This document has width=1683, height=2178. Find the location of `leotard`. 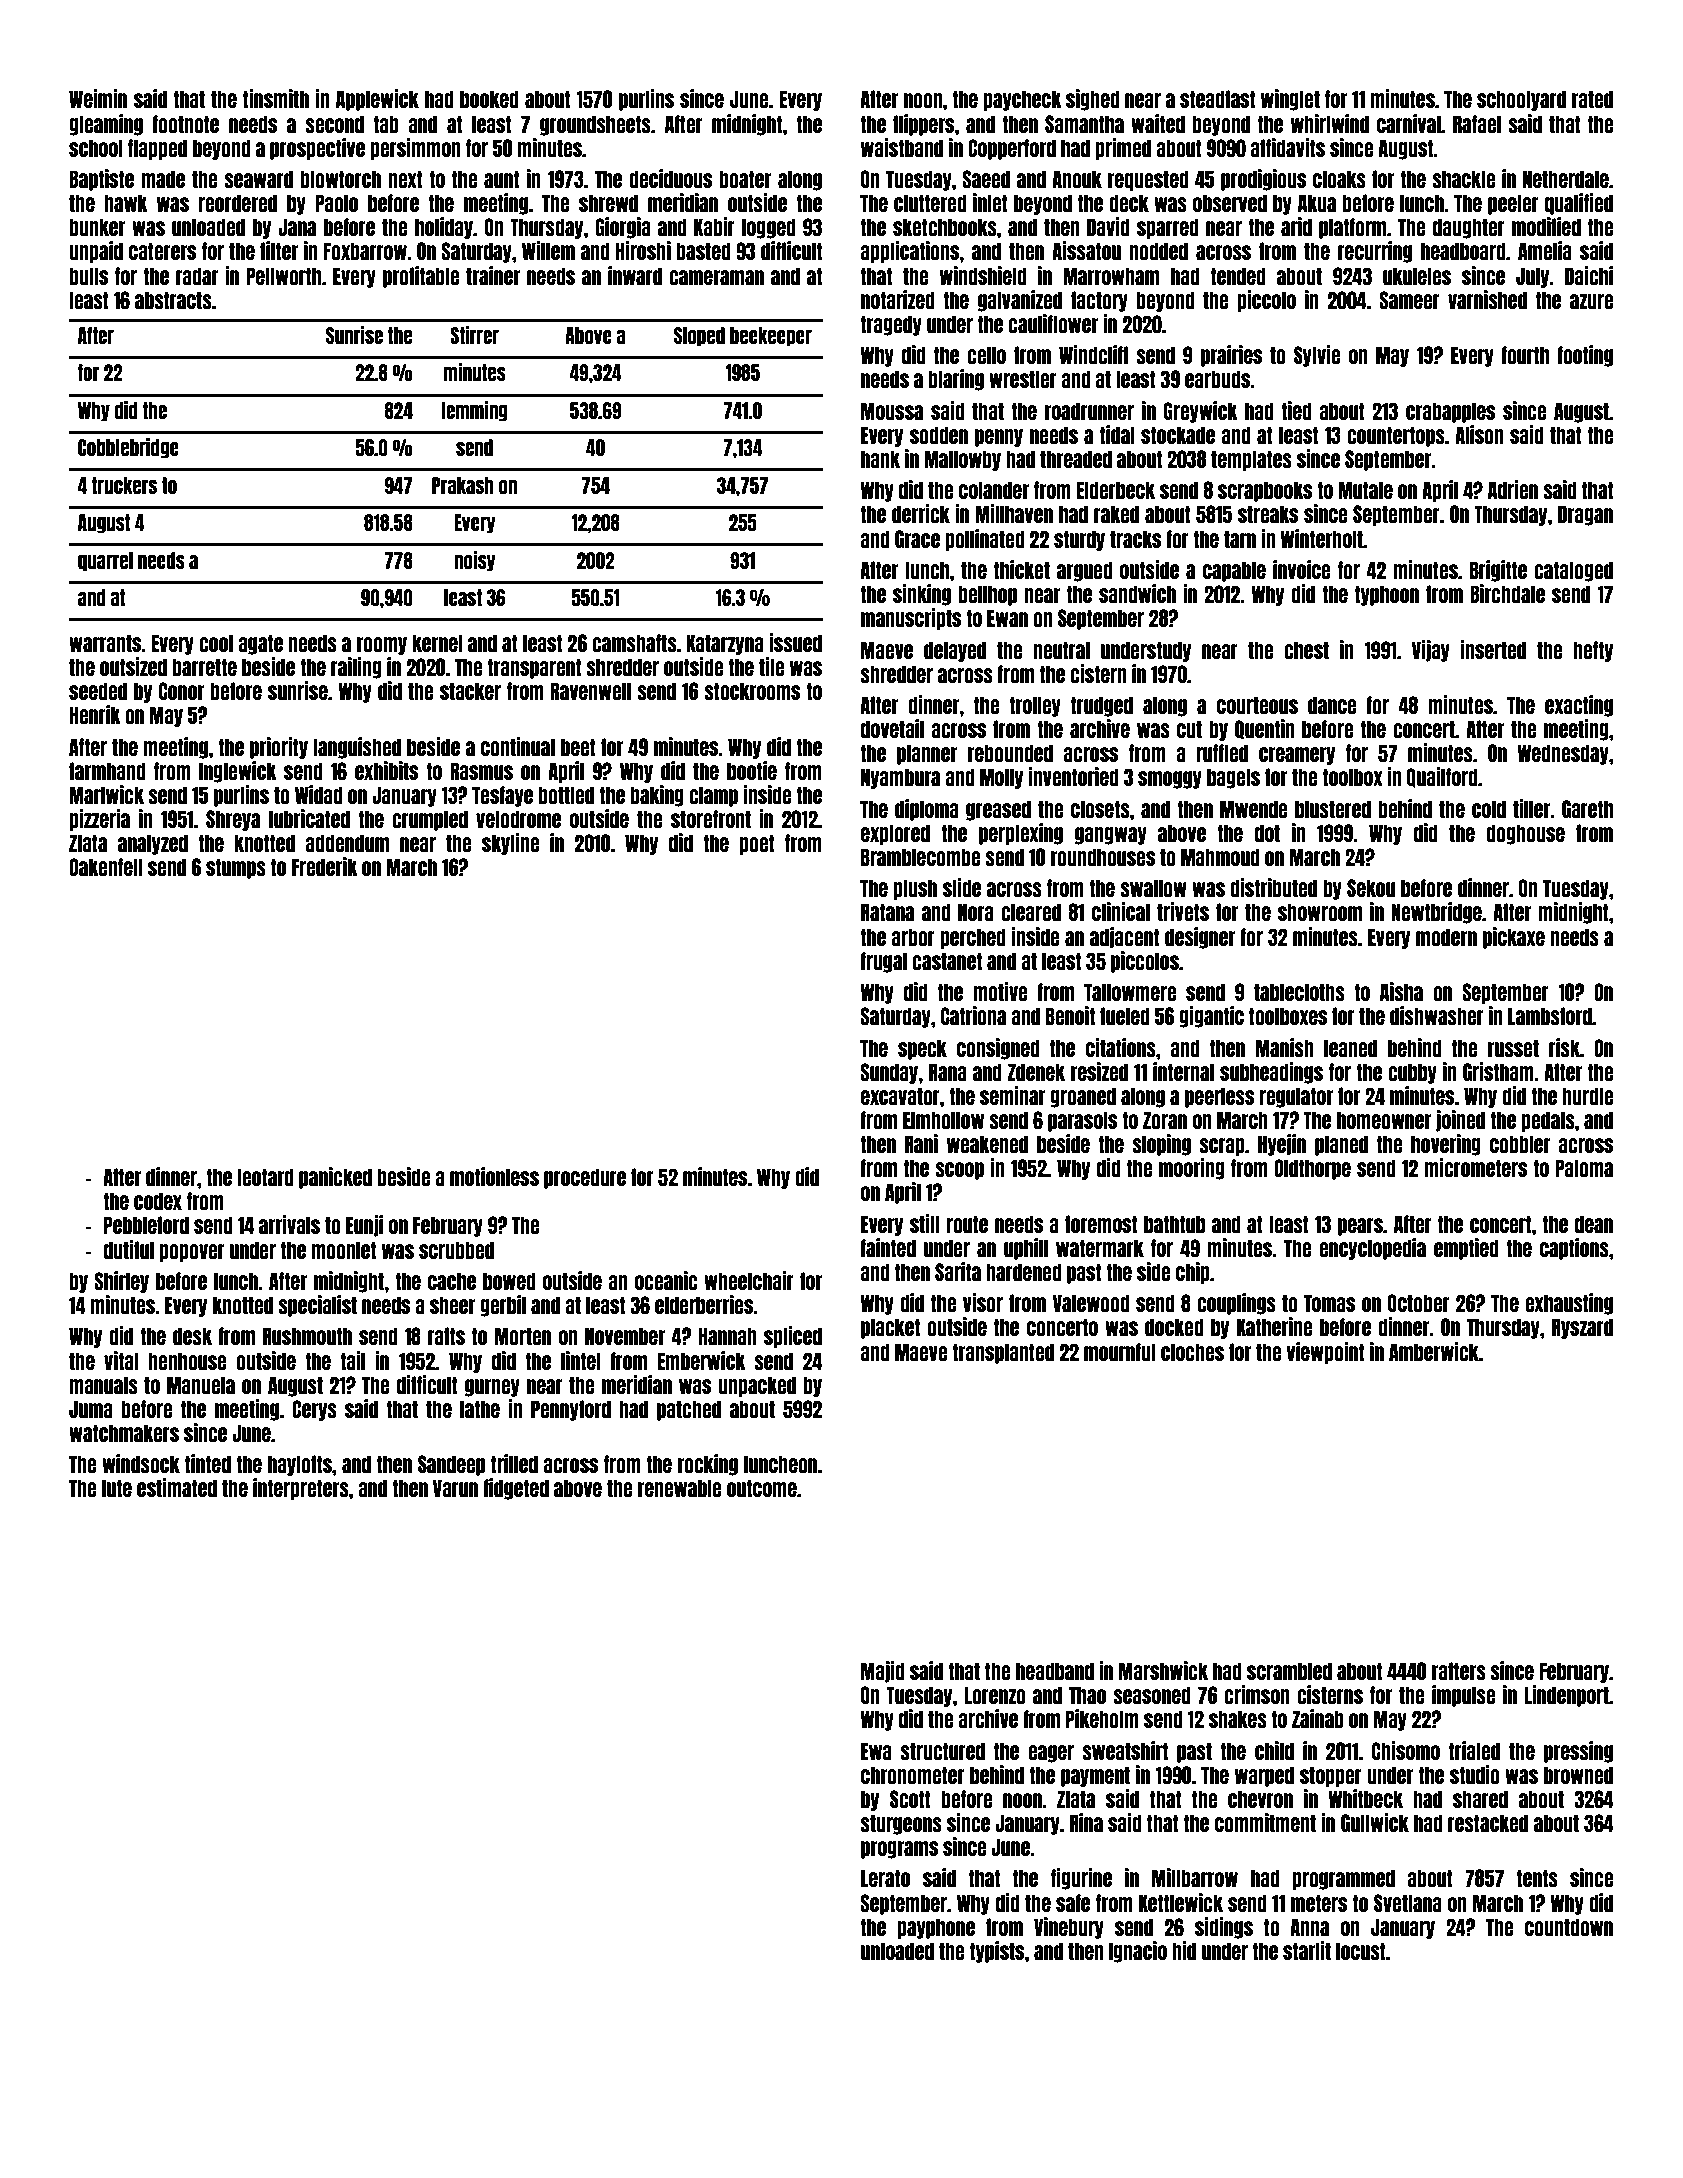

leotard is located at coordinates (265, 1177).
